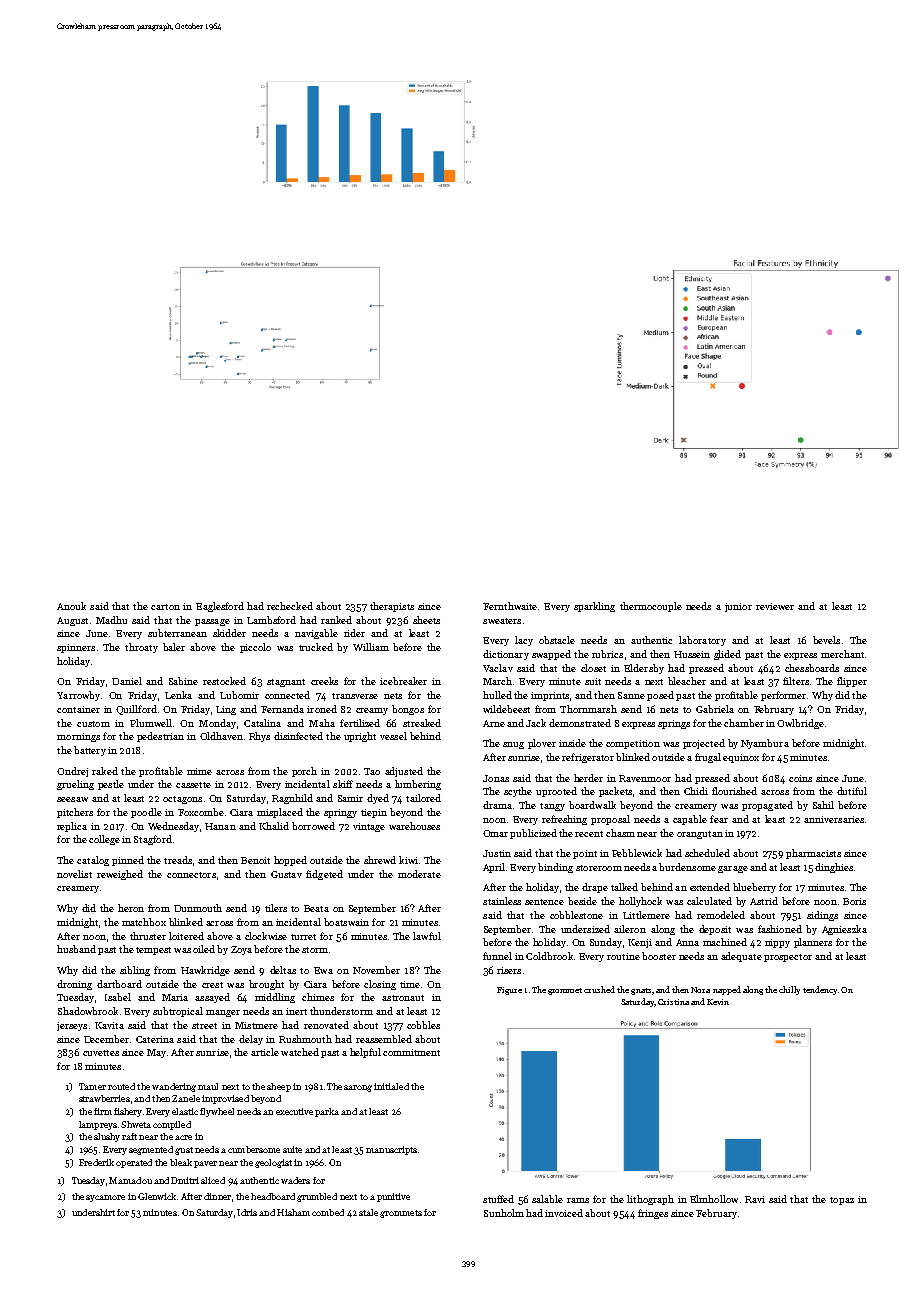 The image size is (924, 1308). I want to click on commitment, so click(411, 1052).
